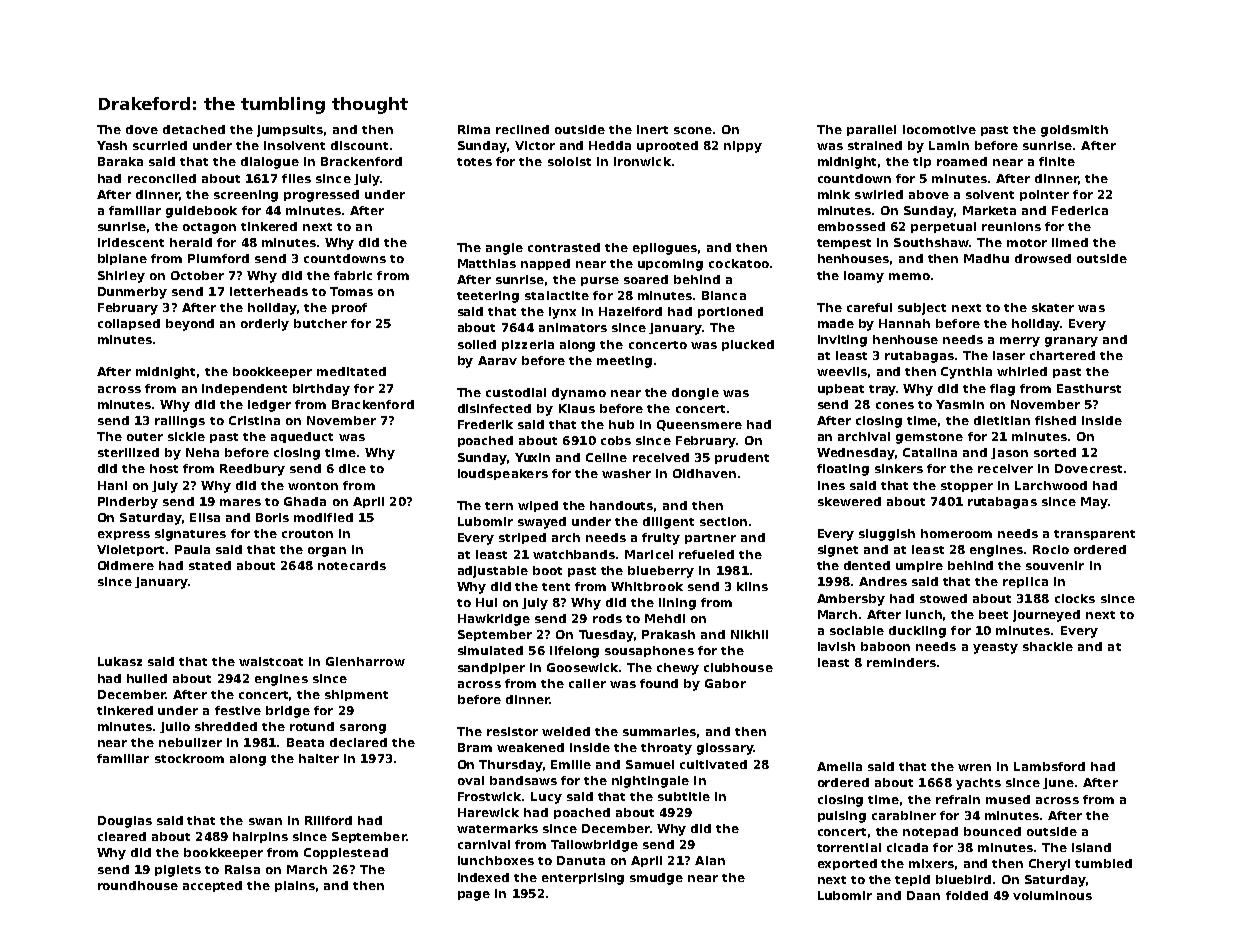 Image resolution: width=1233 pixels, height=952 pixels. Describe the element at coordinates (693, 130) in the screenshot. I see `scone` at that location.
